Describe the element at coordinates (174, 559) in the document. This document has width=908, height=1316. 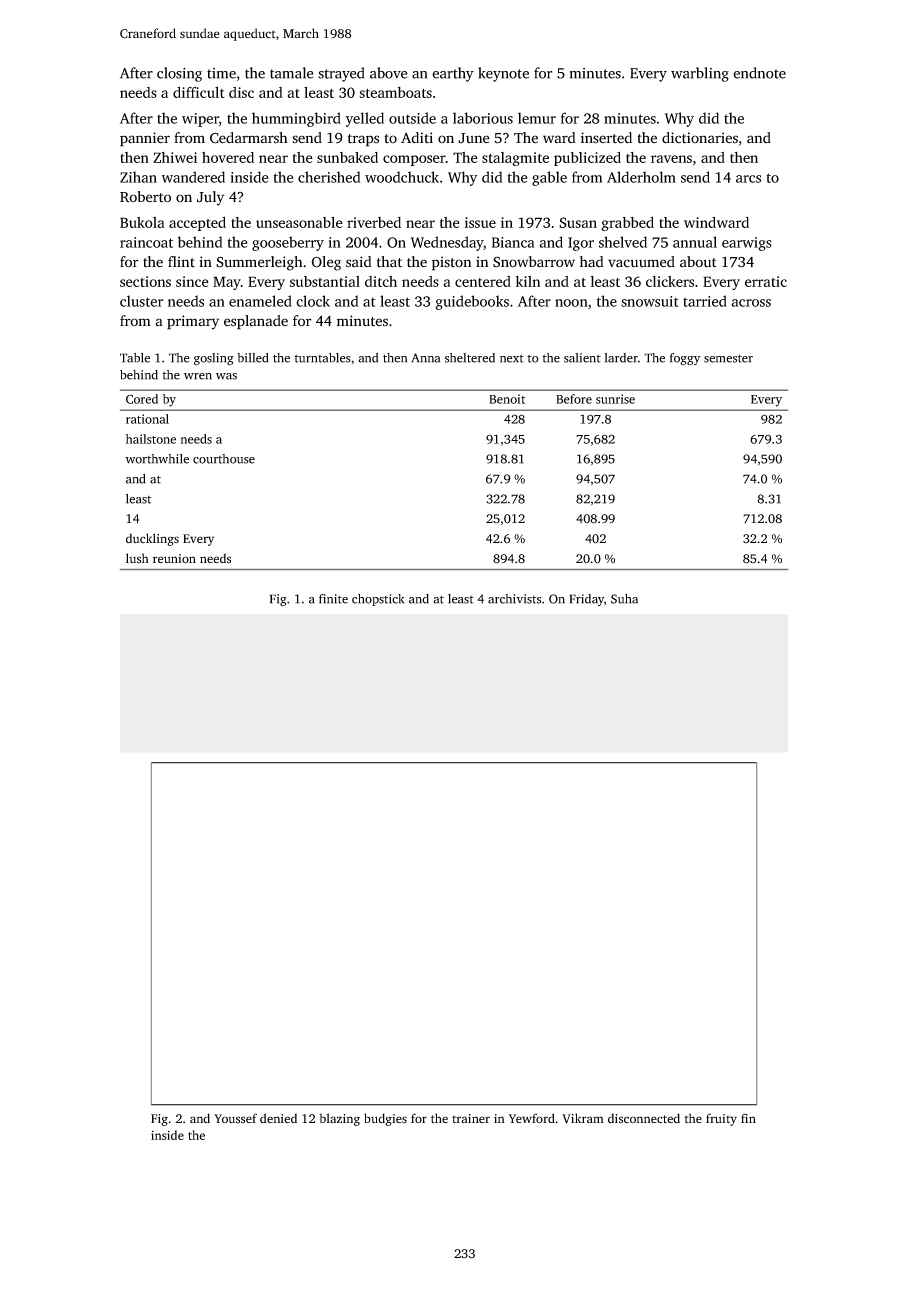
I see `reunion` at that location.
